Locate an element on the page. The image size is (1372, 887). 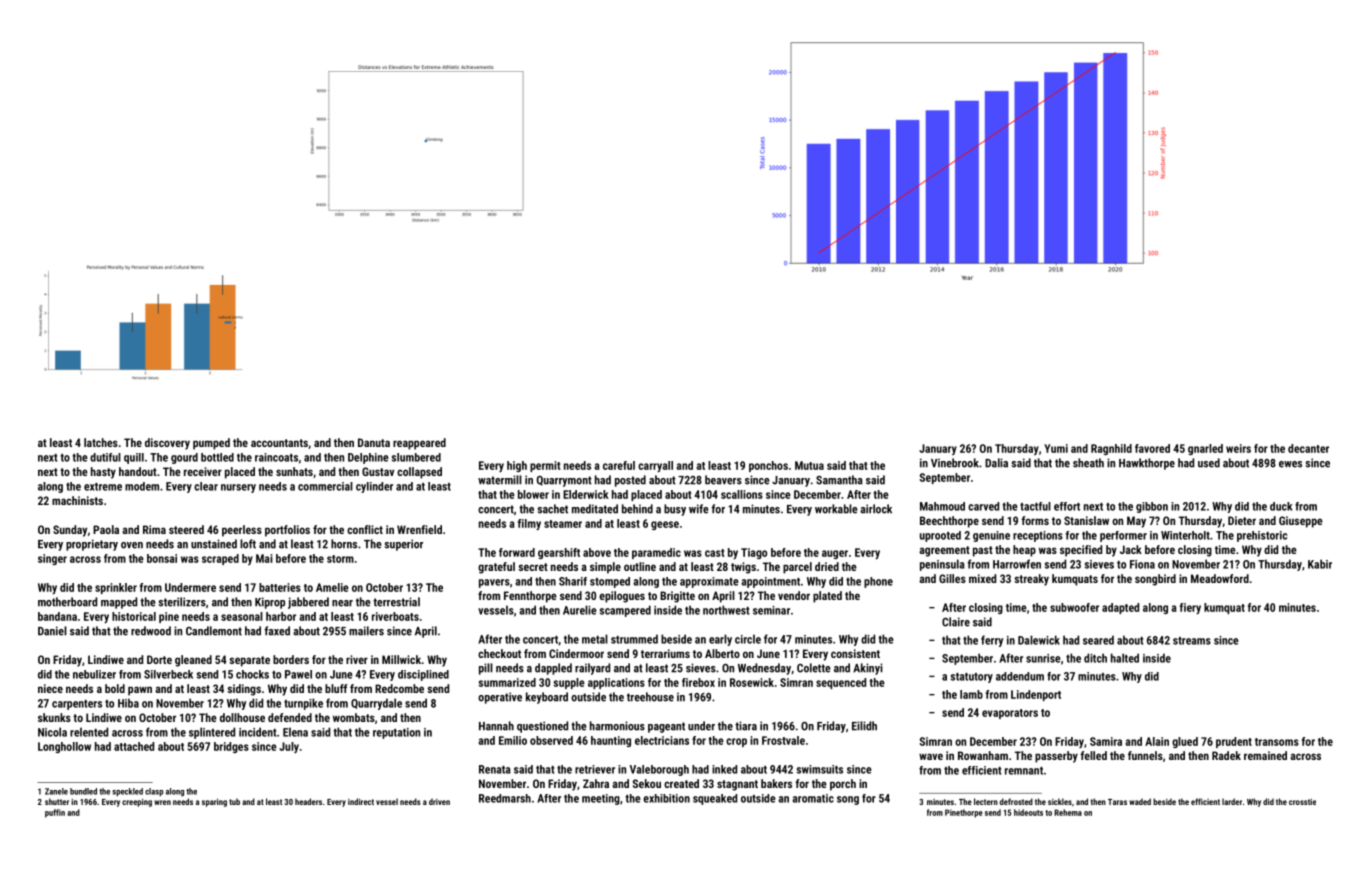
weirs is located at coordinates (1238, 448).
